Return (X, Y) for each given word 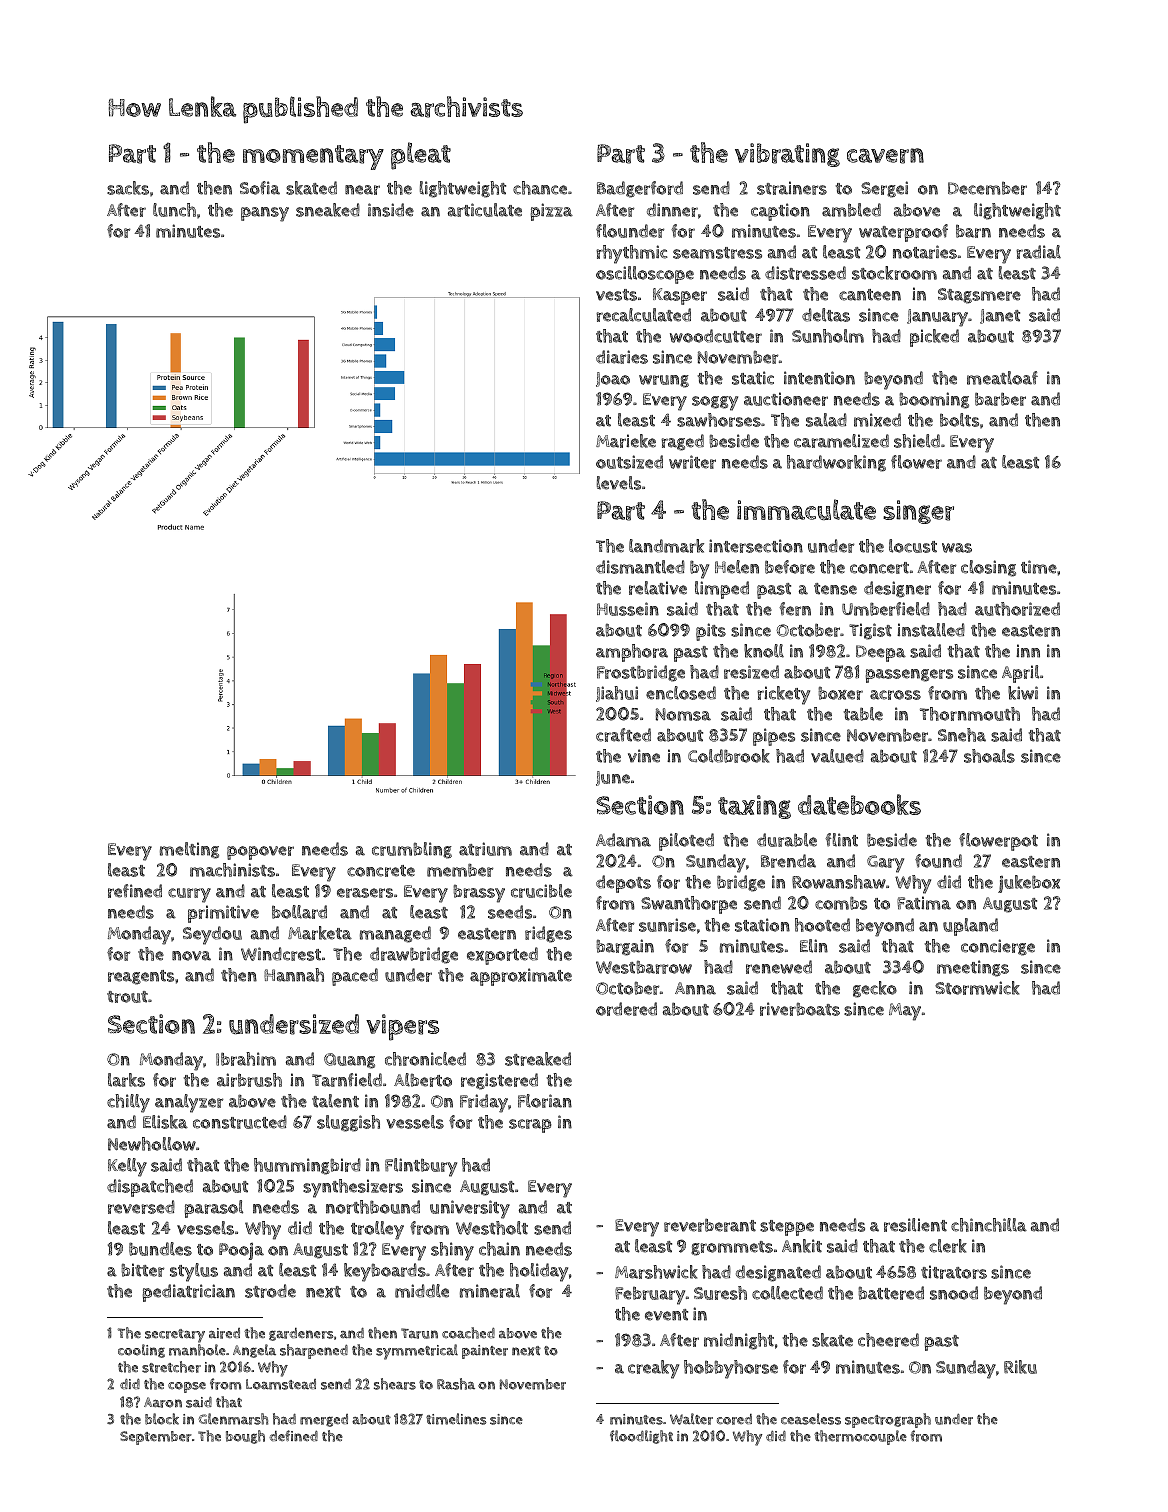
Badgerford (640, 189)
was (957, 548)
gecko (875, 989)
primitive (223, 914)
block (162, 1419)
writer (692, 462)
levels (619, 483)
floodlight (641, 1437)
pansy (265, 214)
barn (973, 231)
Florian (545, 1101)
